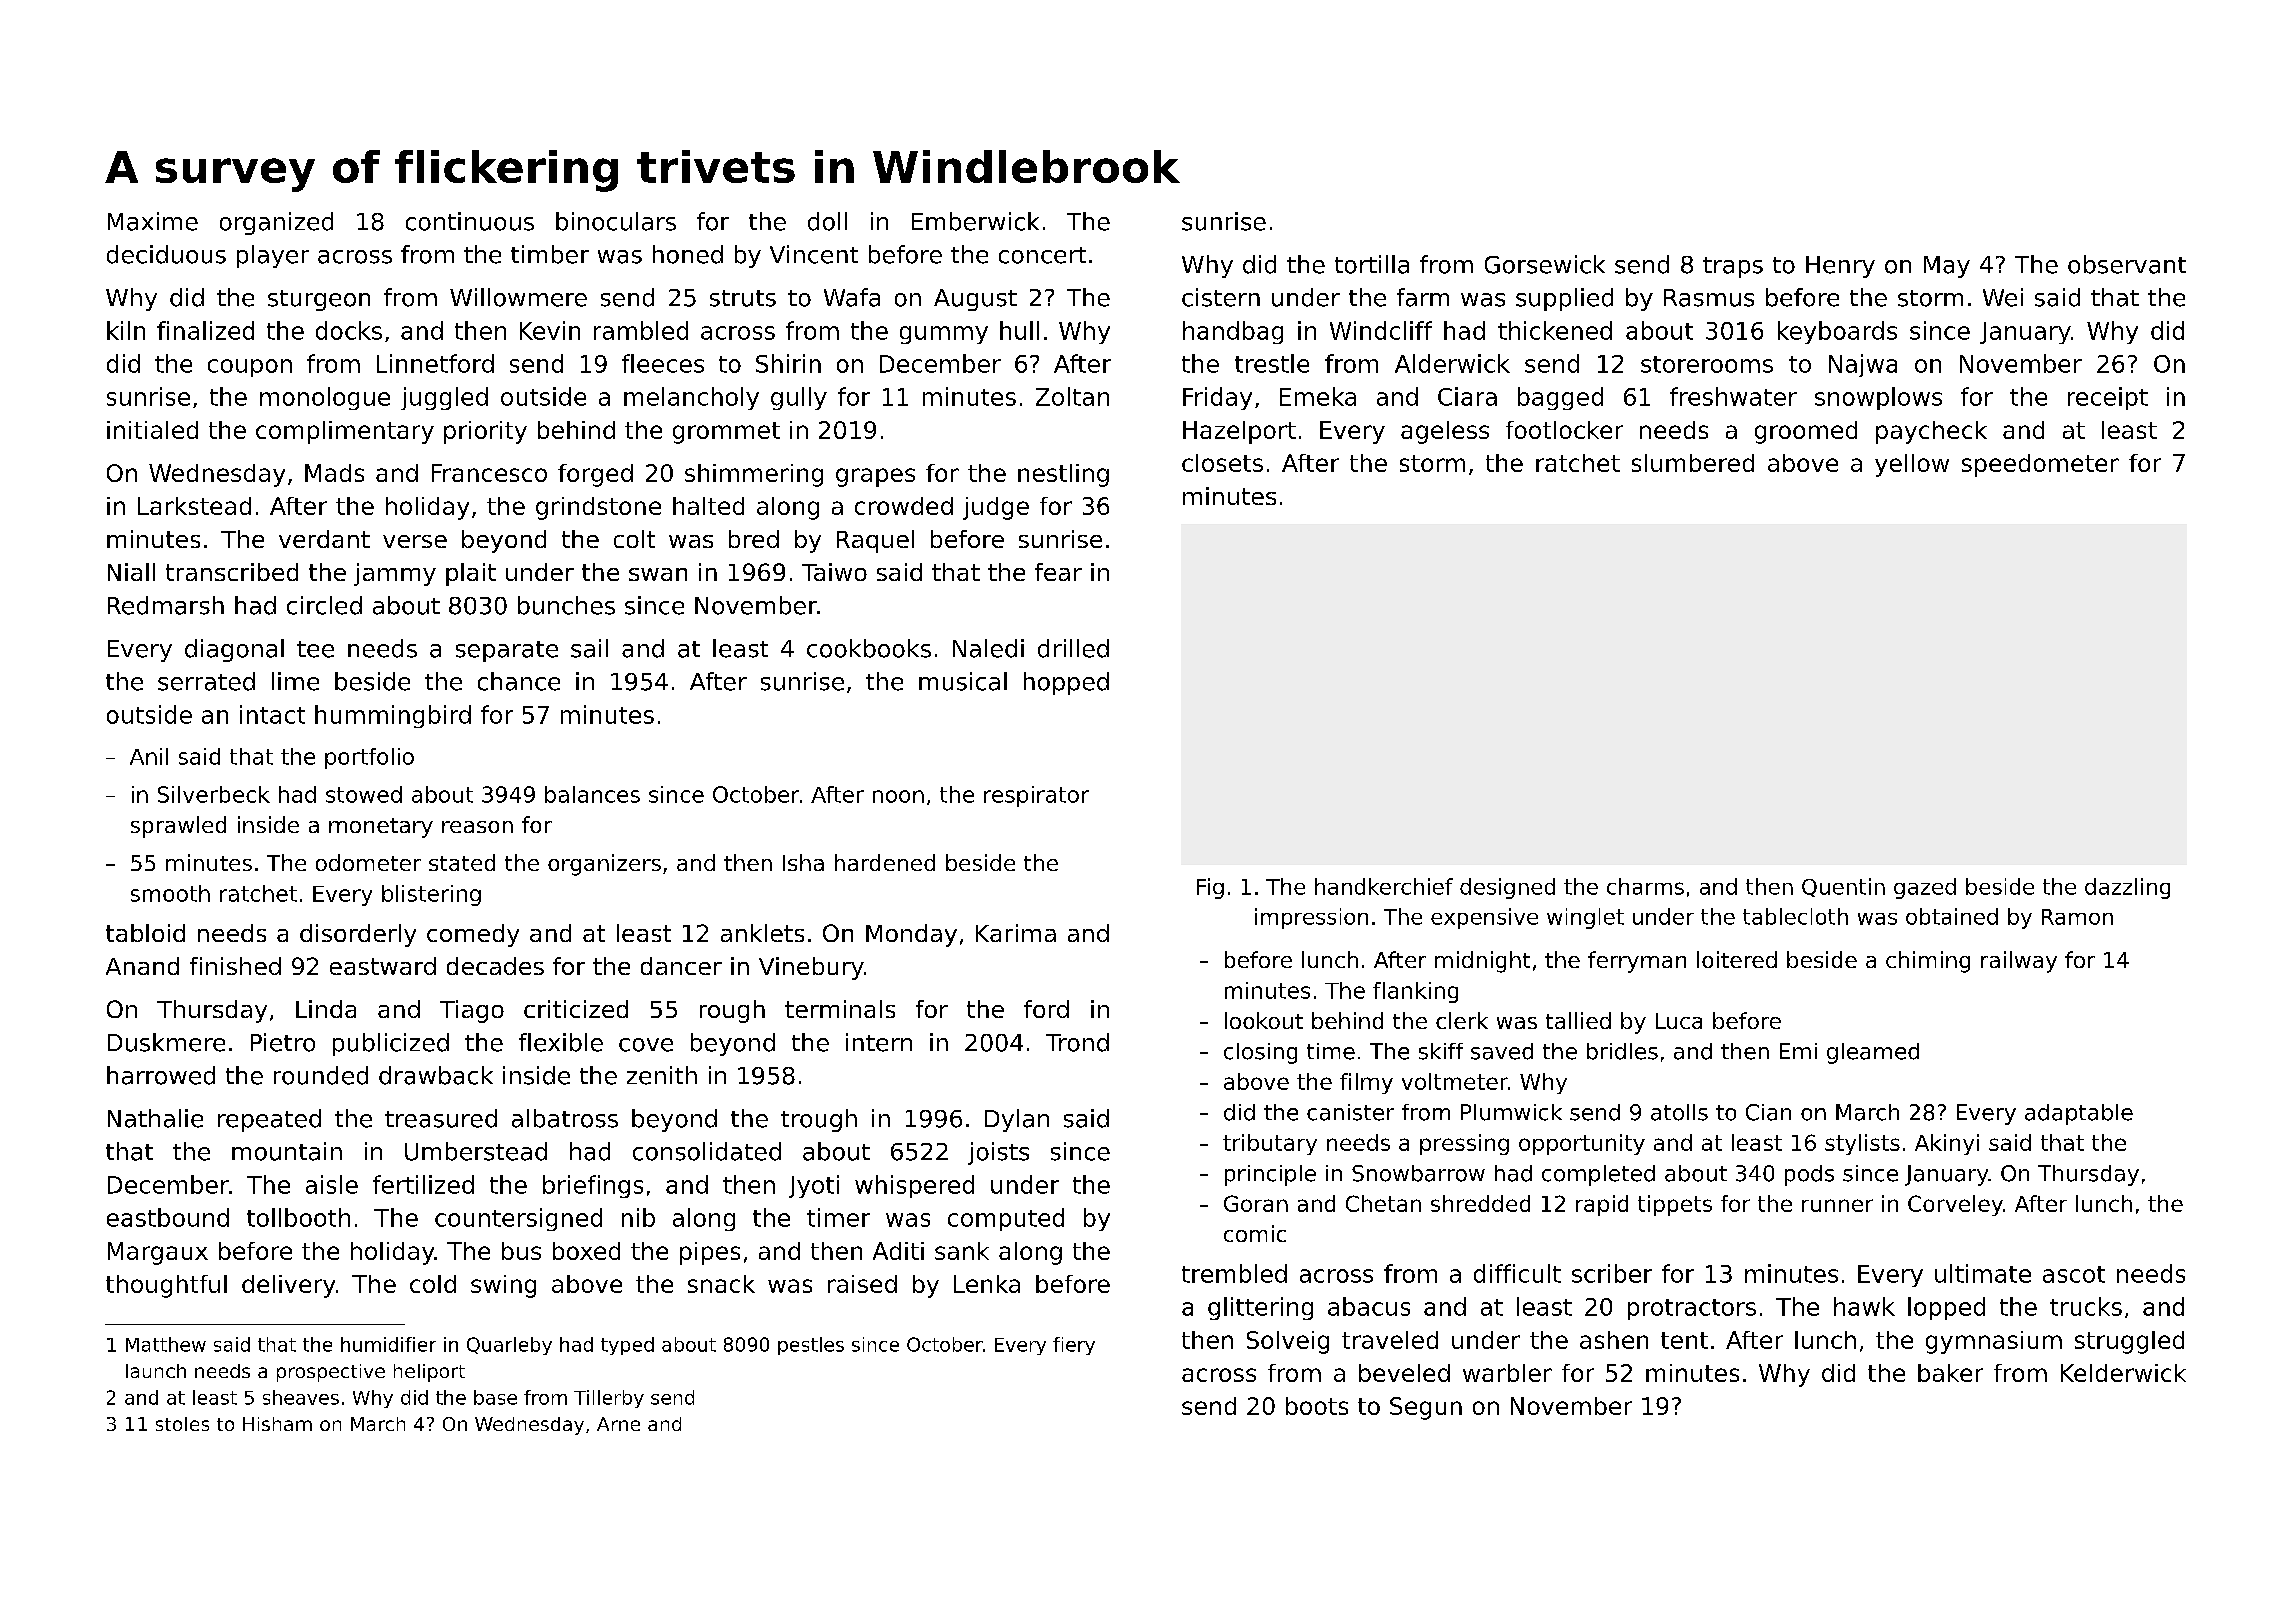  Describe the element at coordinates (495, 966) in the screenshot. I see `decades` at that location.
